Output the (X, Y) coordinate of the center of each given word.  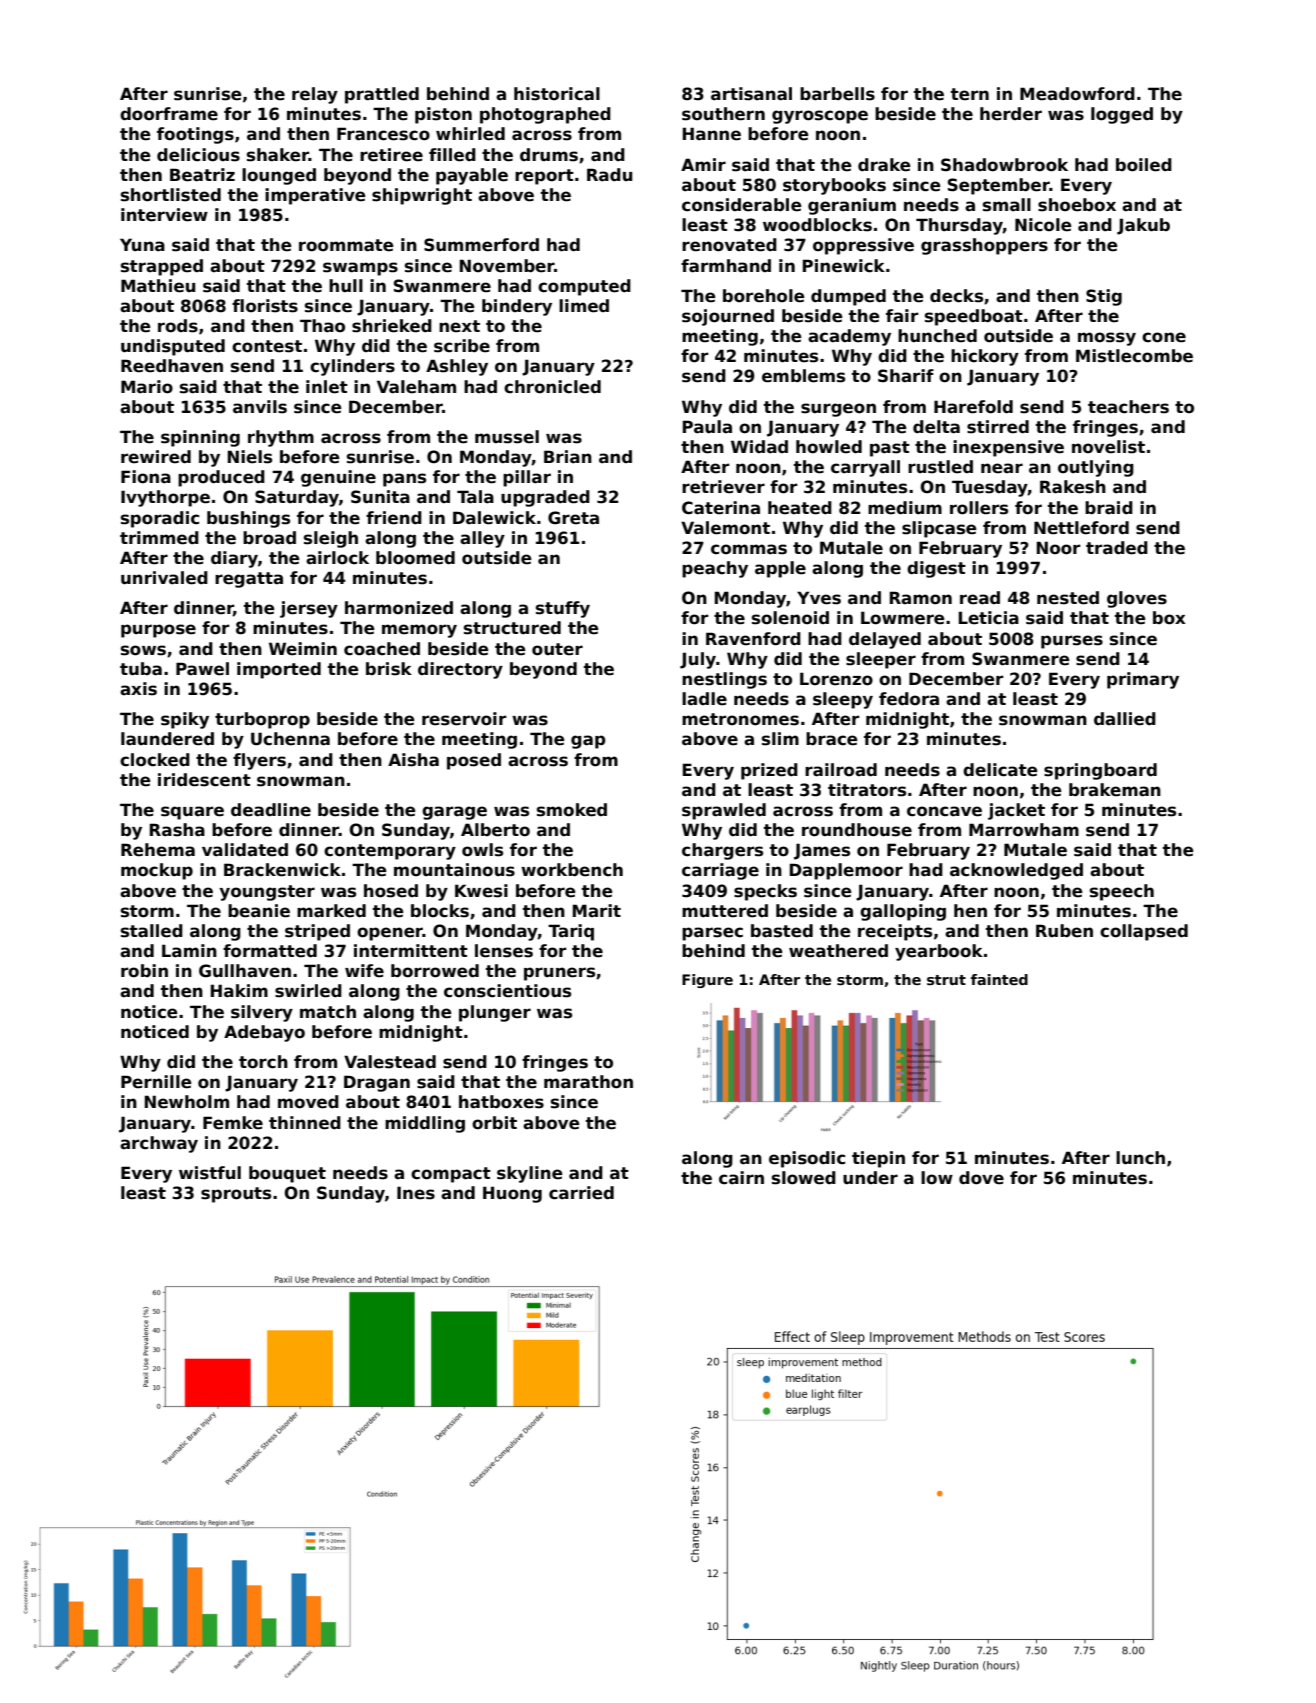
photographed (545, 115)
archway (159, 1144)
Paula (707, 427)
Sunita (380, 497)
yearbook (939, 952)
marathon (588, 1082)
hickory (985, 357)
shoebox (1077, 205)
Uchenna (290, 739)
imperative (315, 196)
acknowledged (1016, 871)
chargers (722, 851)
